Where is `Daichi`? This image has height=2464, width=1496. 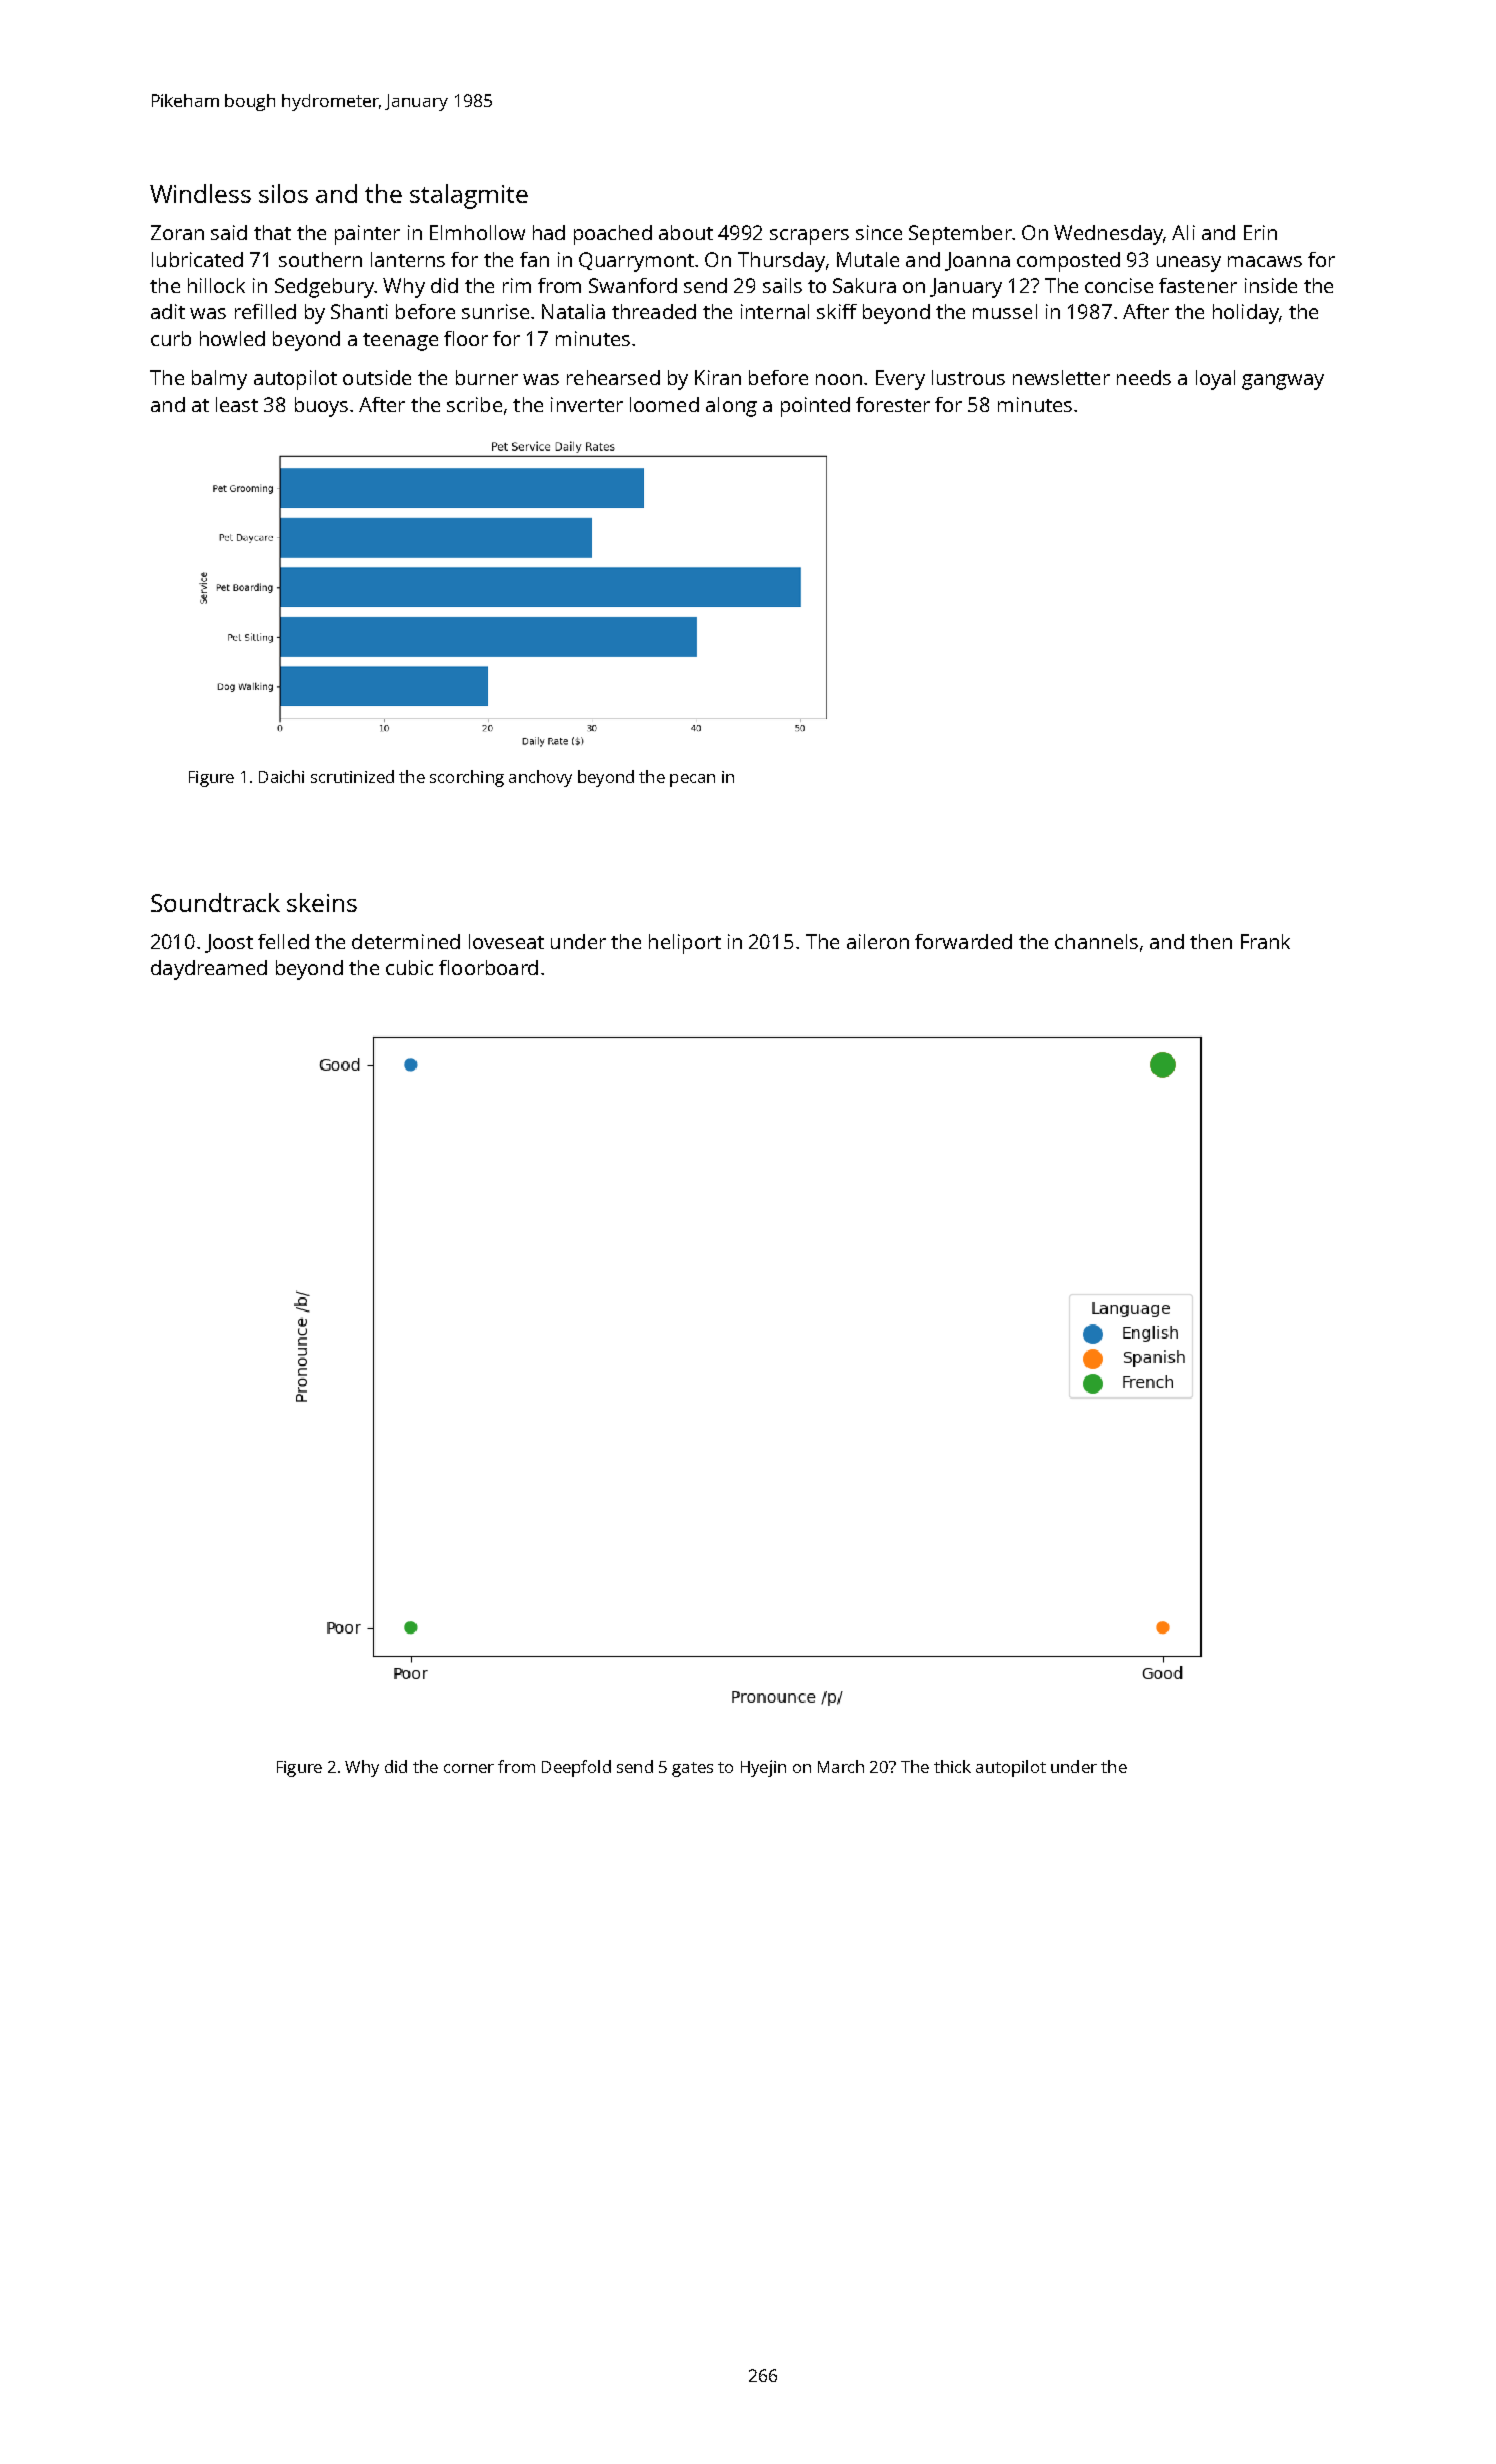
Daichi is located at coordinates (281, 776).
